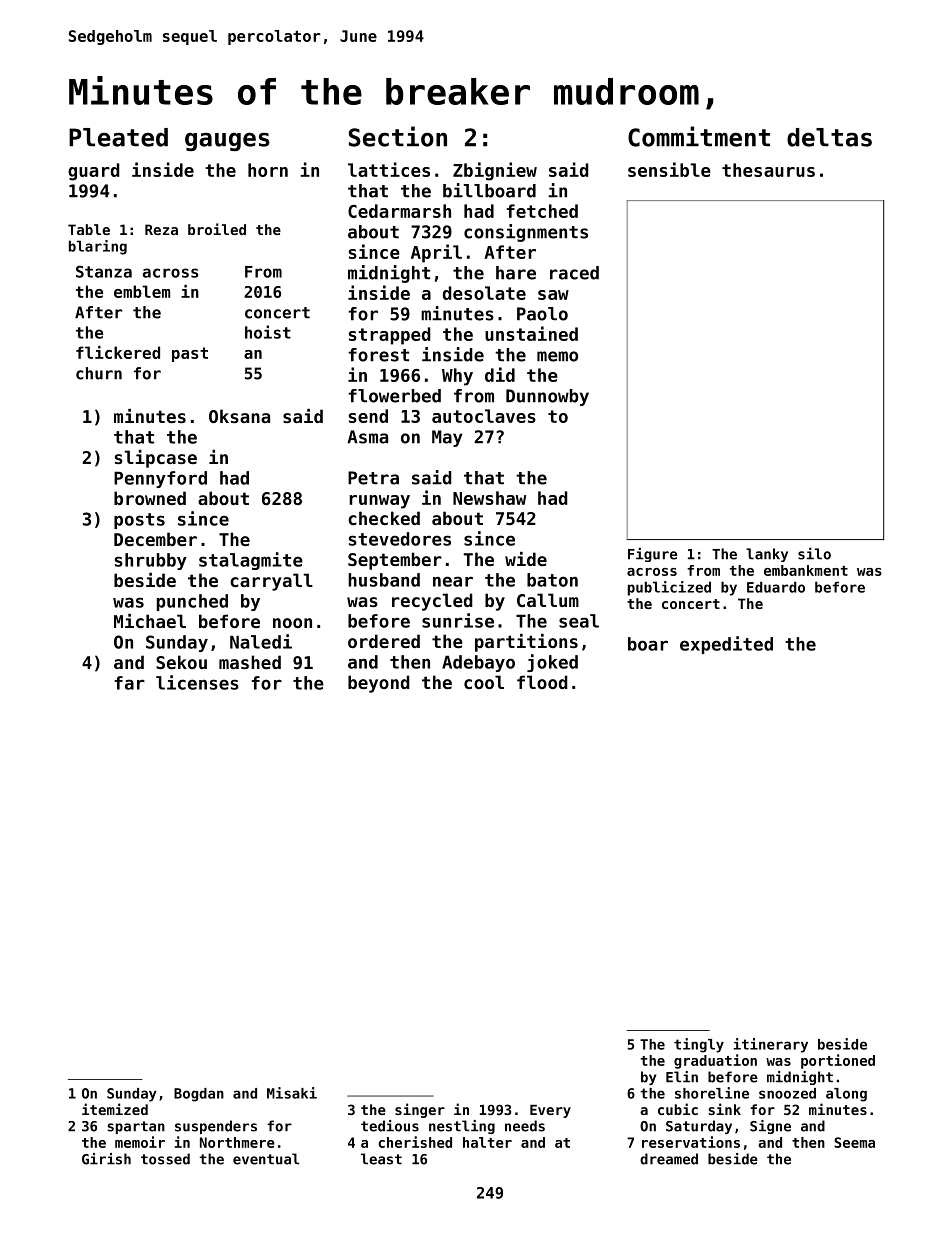  I want to click on beyond, so click(379, 684).
